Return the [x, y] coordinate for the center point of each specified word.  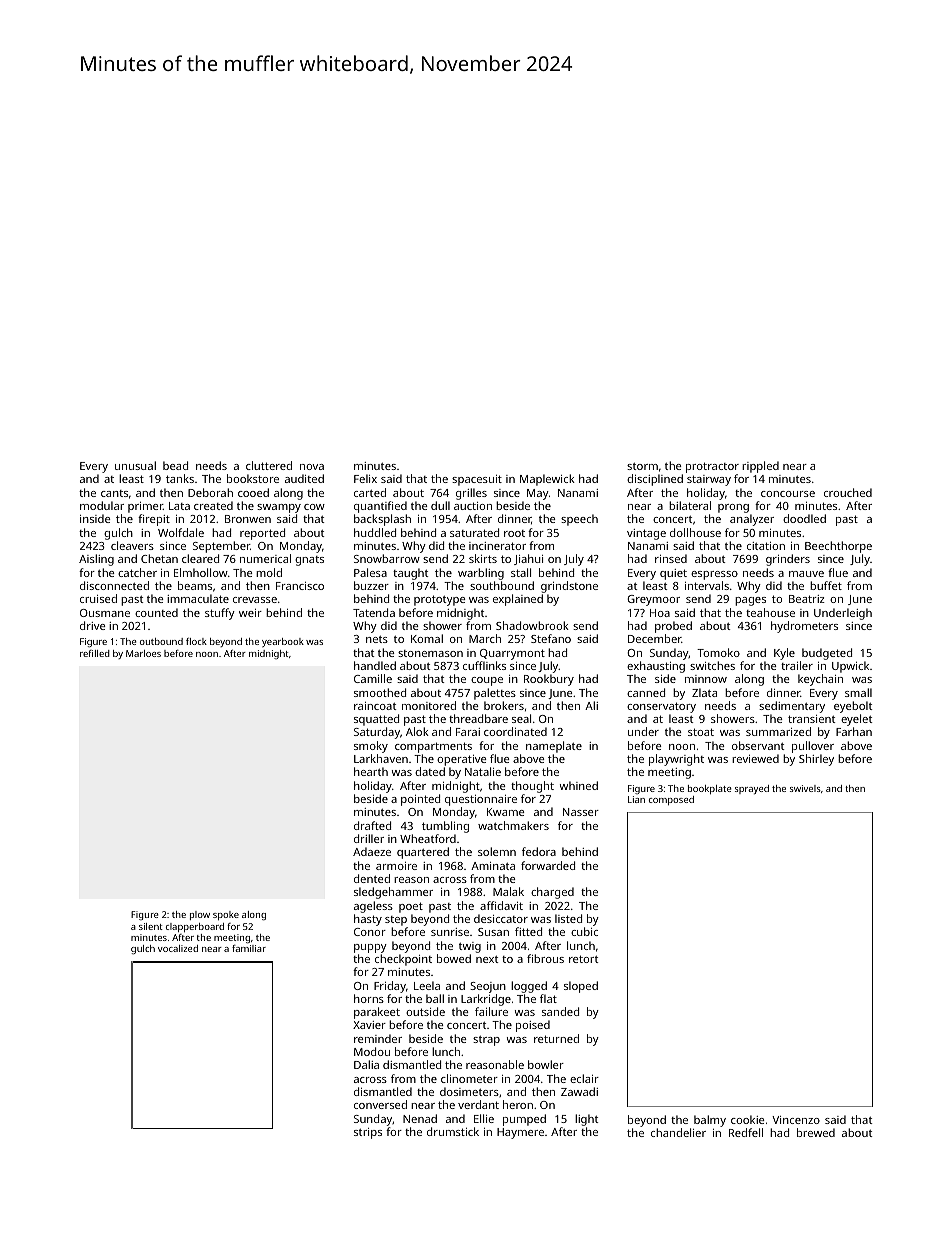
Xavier [369, 1025]
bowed [454, 958]
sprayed [752, 789]
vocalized [178, 948]
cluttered [269, 465]
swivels [805, 788]
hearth [371, 771]
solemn [497, 851]
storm [642, 466]
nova [312, 467]
